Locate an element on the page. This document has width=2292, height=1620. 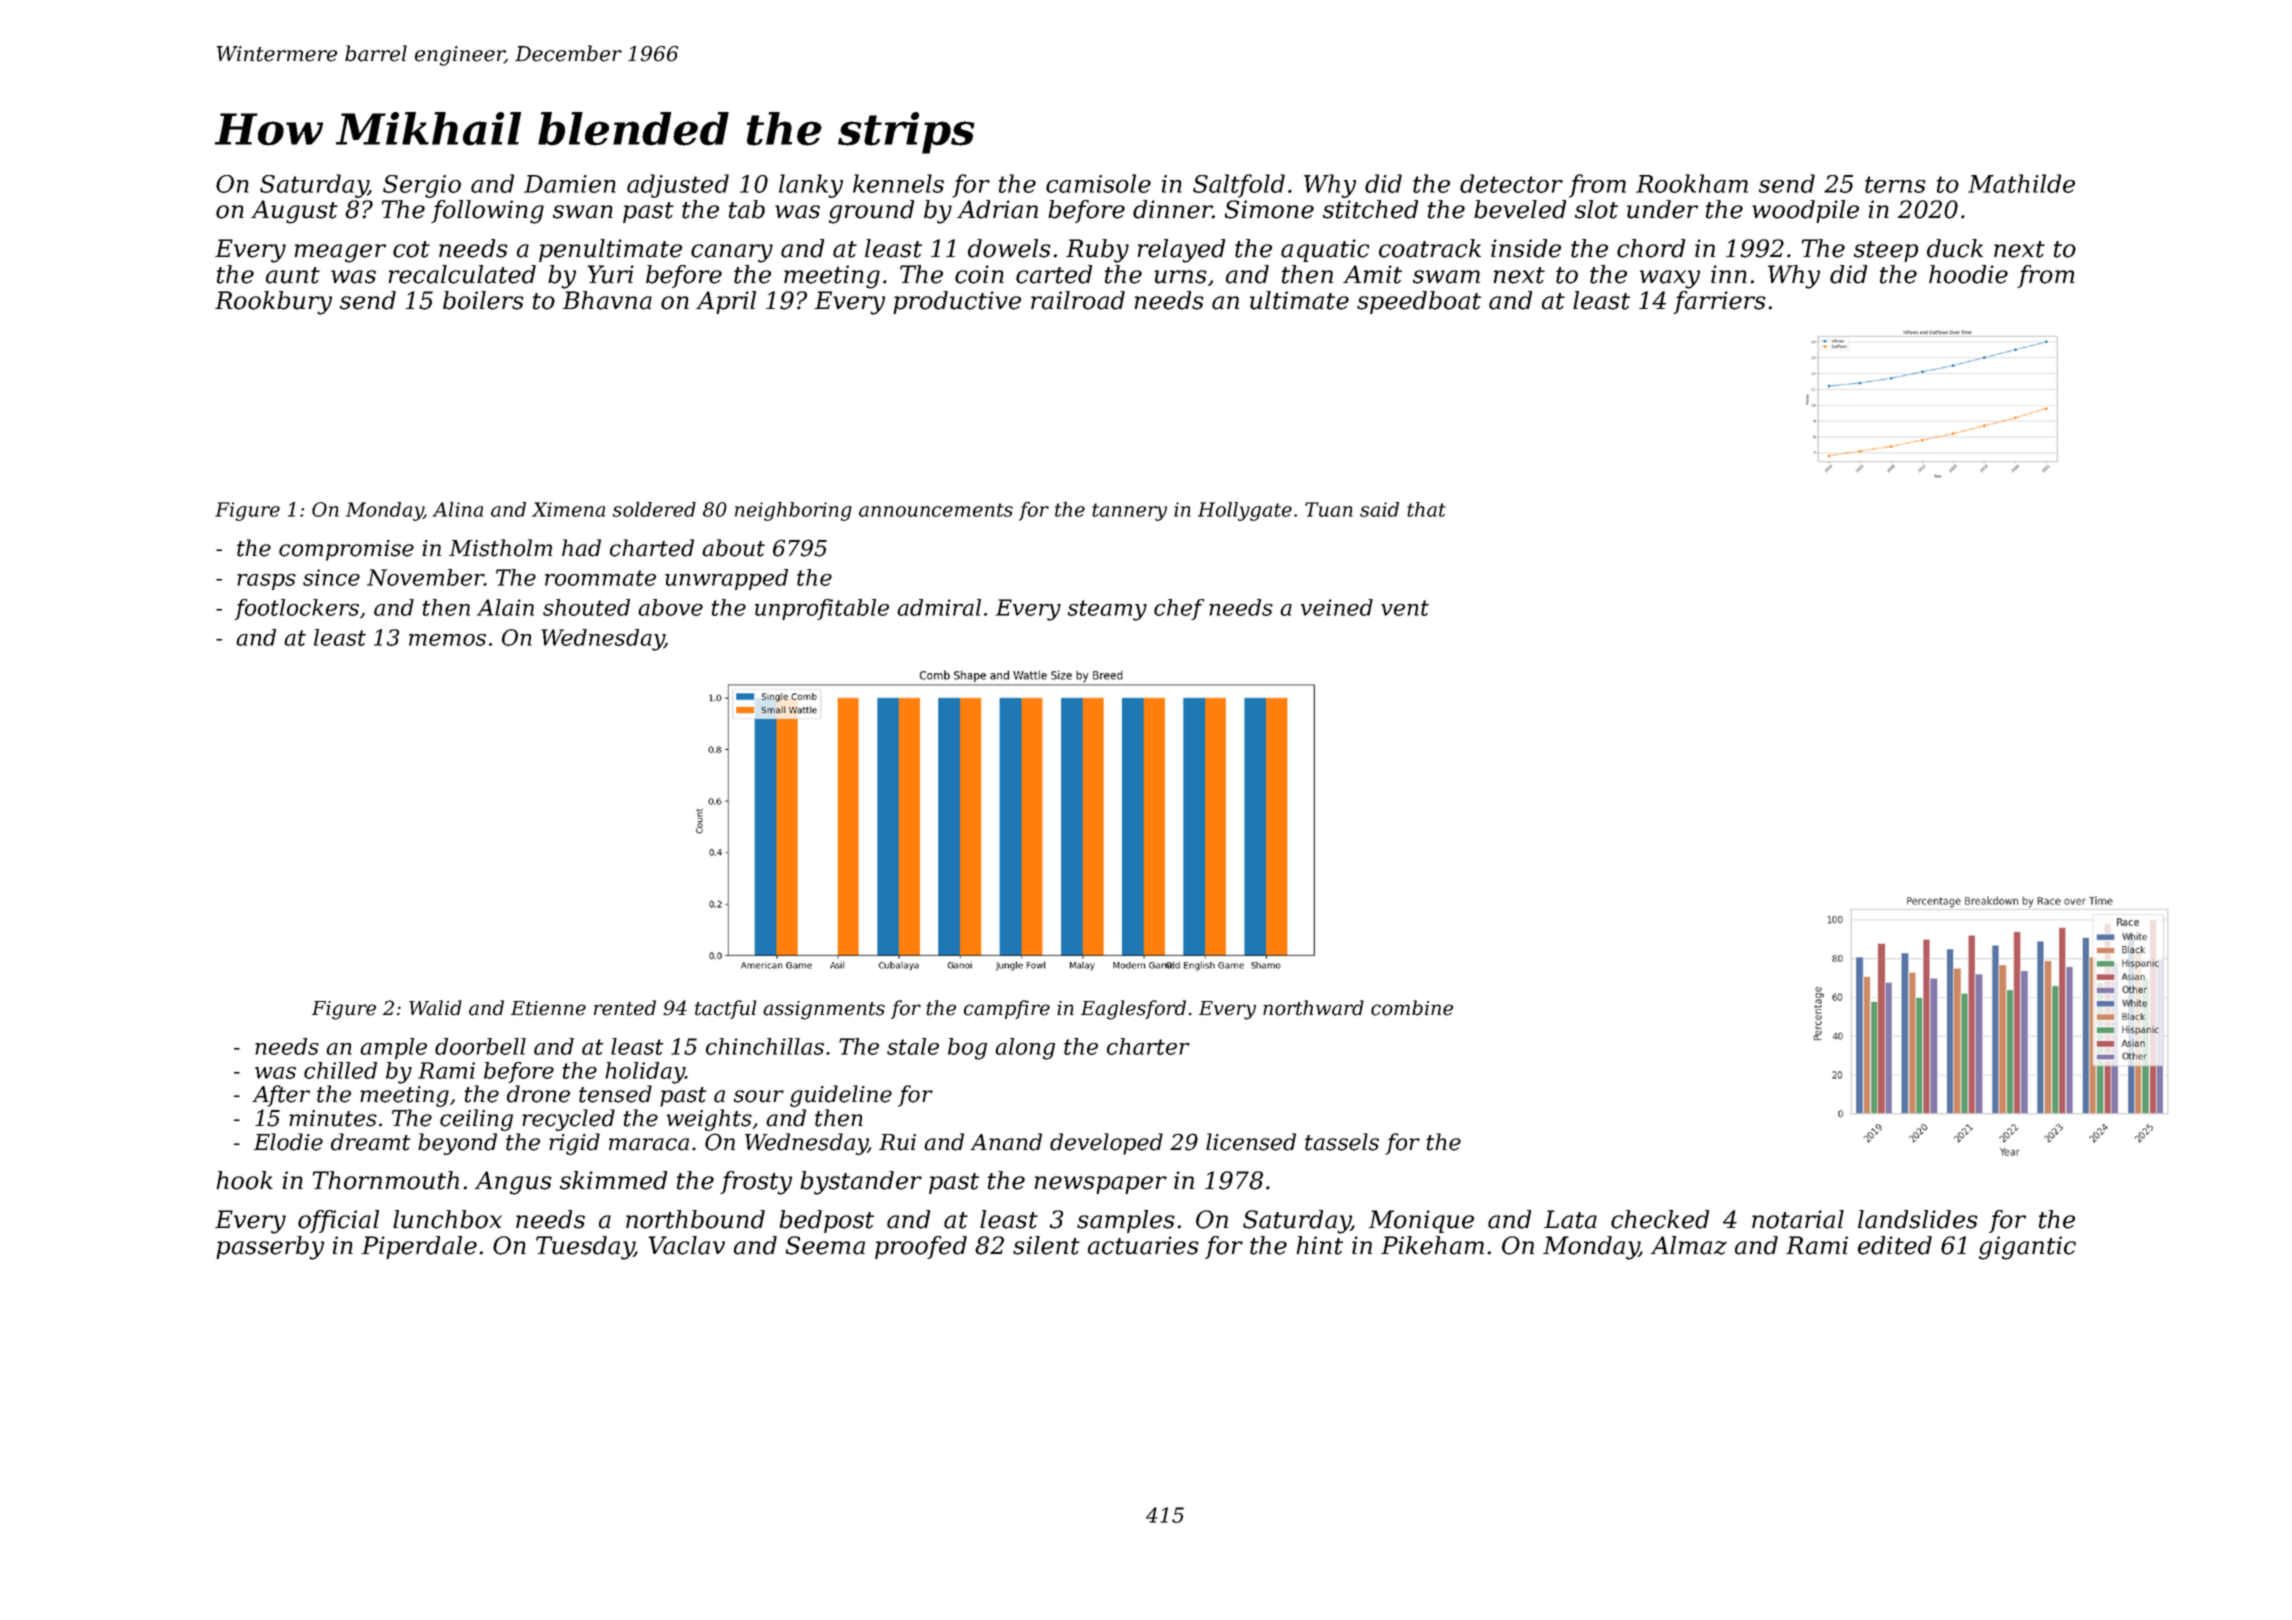
northward is located at coordinates (1313, 1008).
